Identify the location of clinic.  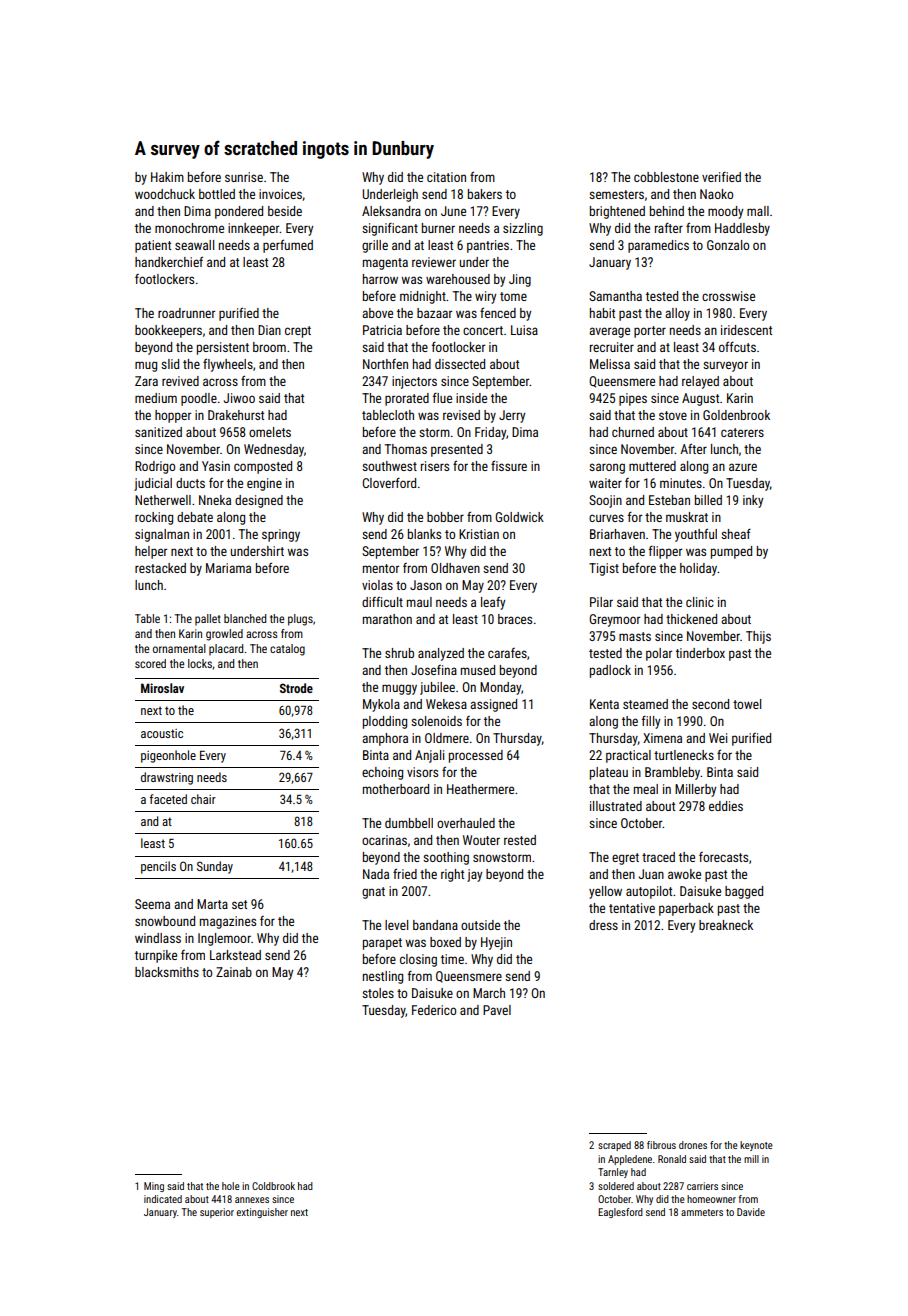
(700, 602).
